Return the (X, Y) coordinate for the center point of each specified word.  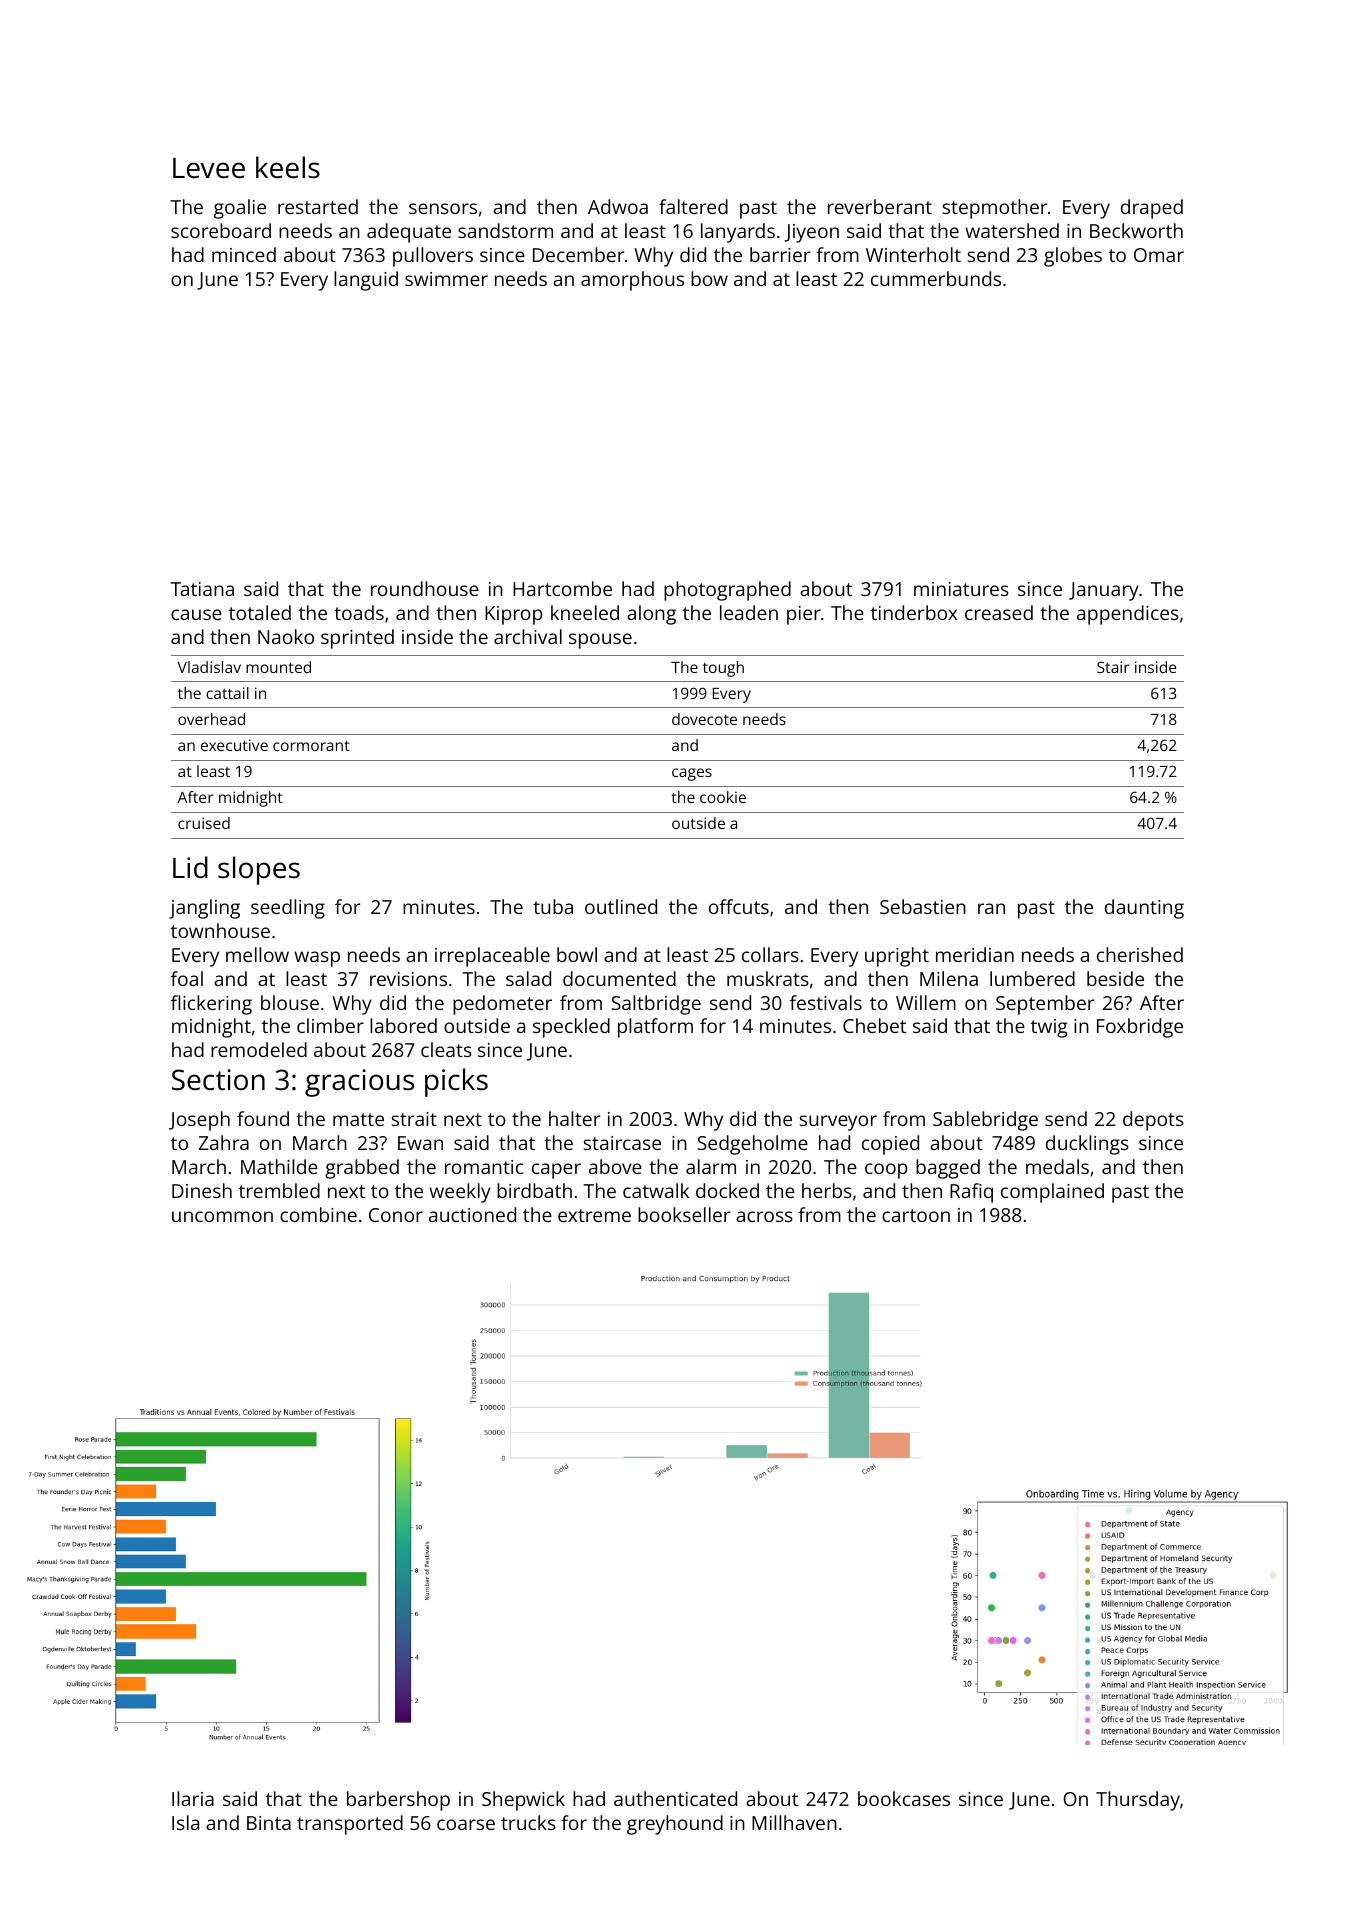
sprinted (357, 639)
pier (804, 615)
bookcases (904, 1798)
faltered (693, 206)
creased (999, 612)
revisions (408, 979)
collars (770, 954)
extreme (594, 1215)
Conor (396, 1215)
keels (288, 167)
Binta (269, 1823)
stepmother (995, 209)
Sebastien (923, 906)
